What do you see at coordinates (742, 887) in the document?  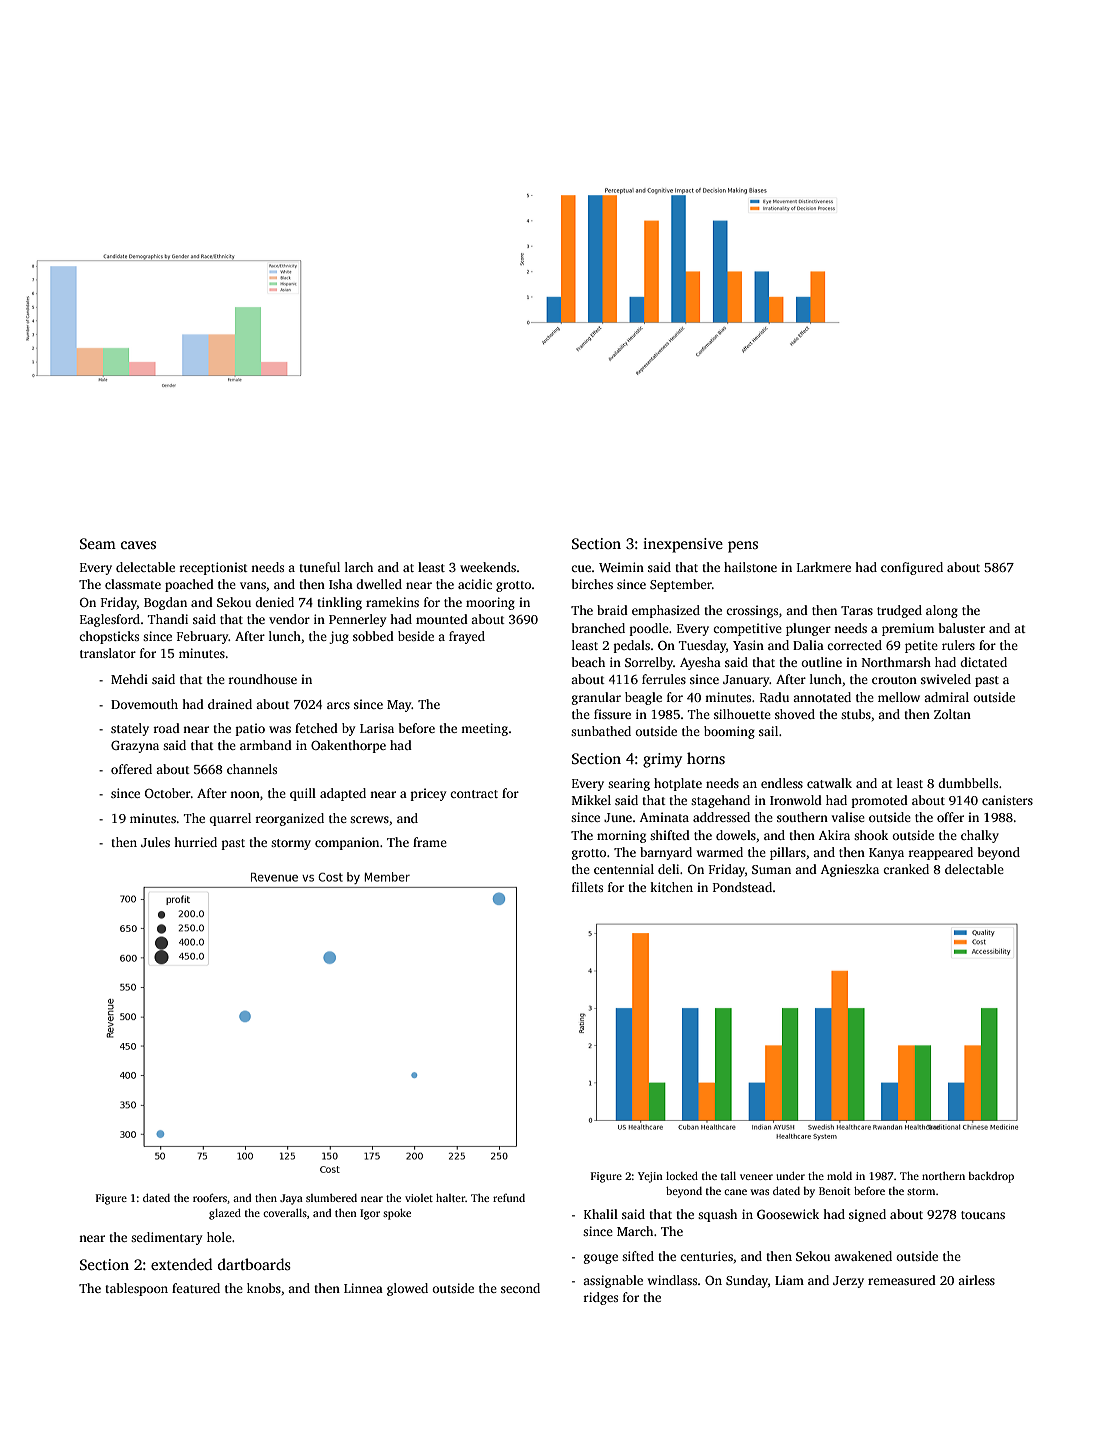 I see `Pondstead` at bounding box center [742, 887].
